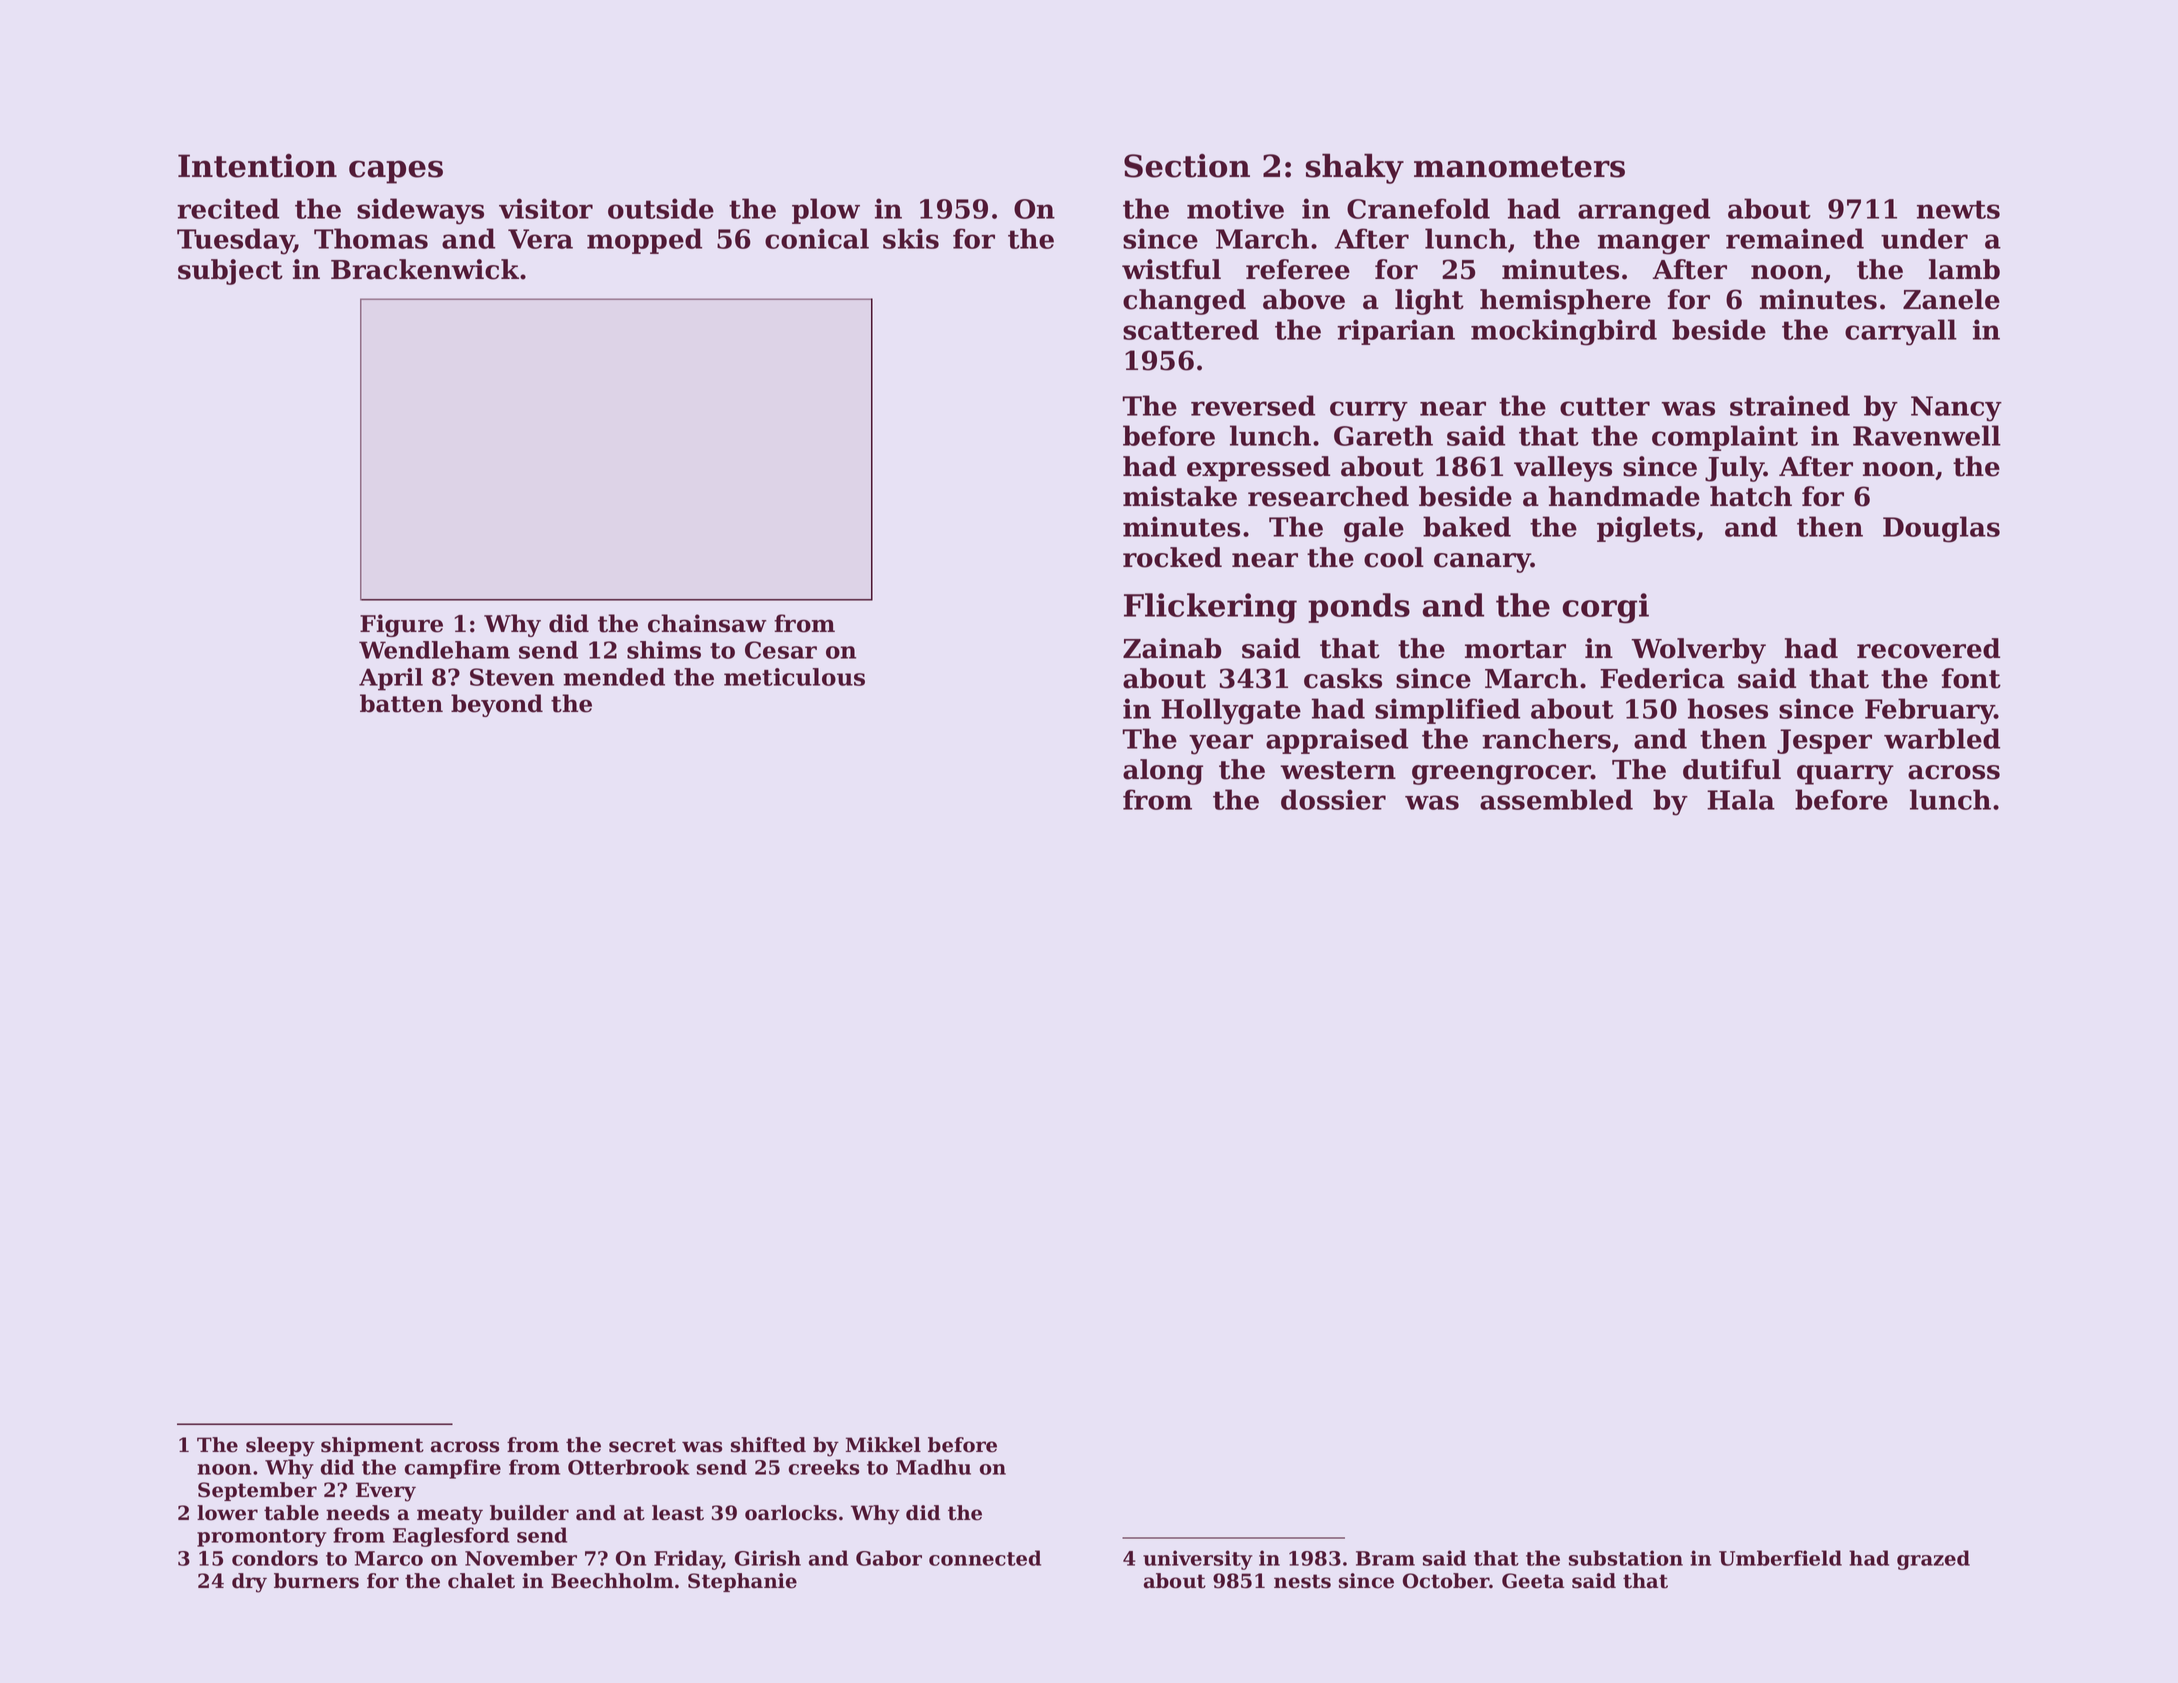  I want to click on sleepy, so click(280, 1447).
